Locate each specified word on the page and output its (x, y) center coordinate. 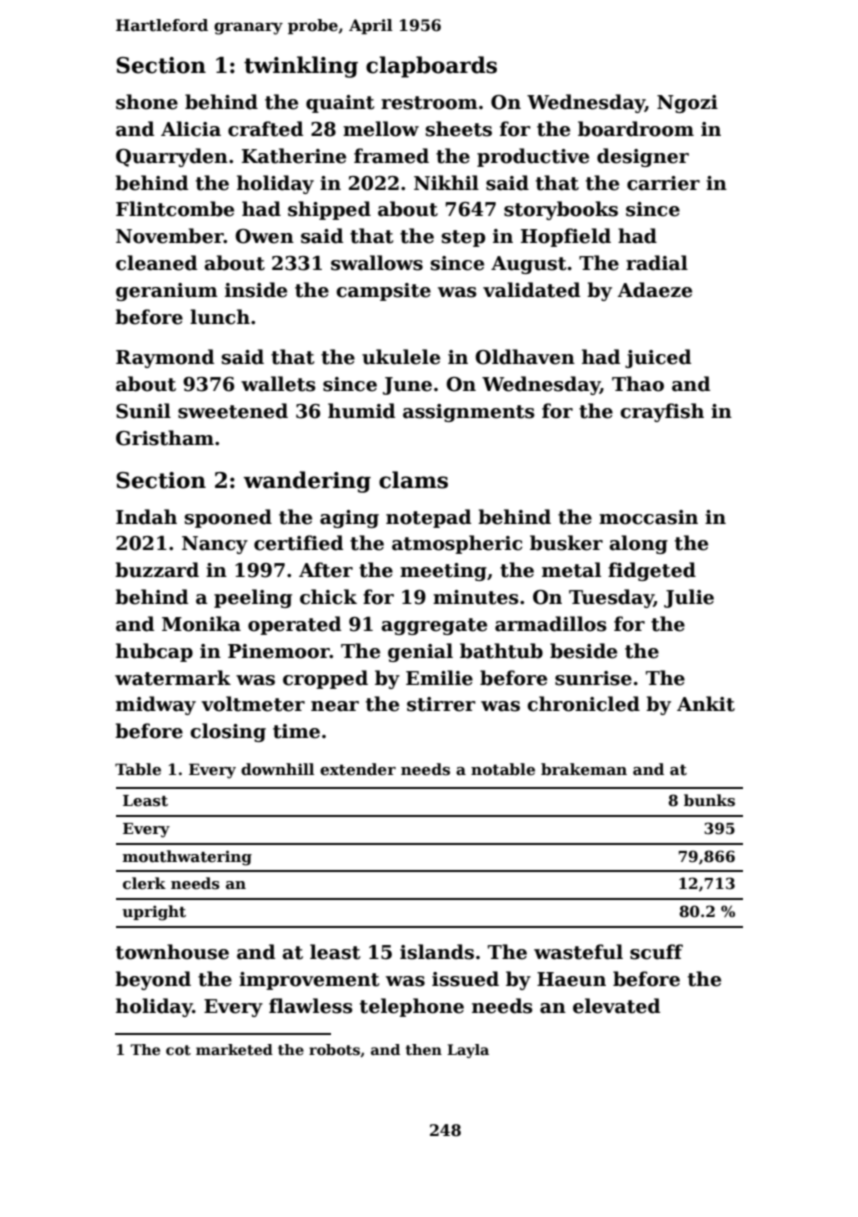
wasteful (578, 952)
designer (643, 157)
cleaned (156, 263)
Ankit (706, 704)
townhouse (172, 952)
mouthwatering (187, 858)
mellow (381, 129)
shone (147, 102)
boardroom (636, 129)
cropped (325, 679)
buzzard (157, 570)
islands (437, 952)
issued (465, 979)
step (463, 238)
